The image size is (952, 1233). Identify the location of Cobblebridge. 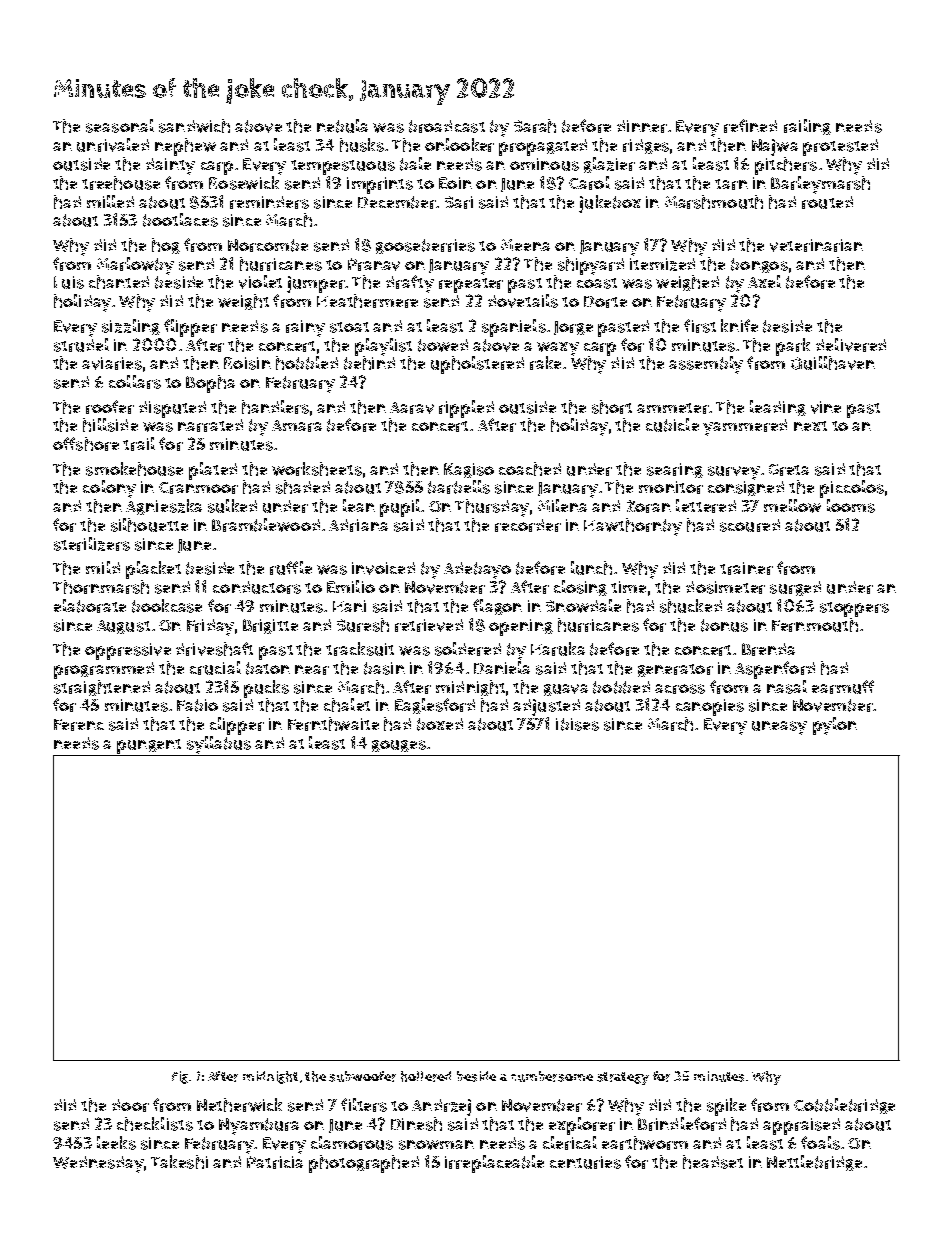
(844, 1106).
